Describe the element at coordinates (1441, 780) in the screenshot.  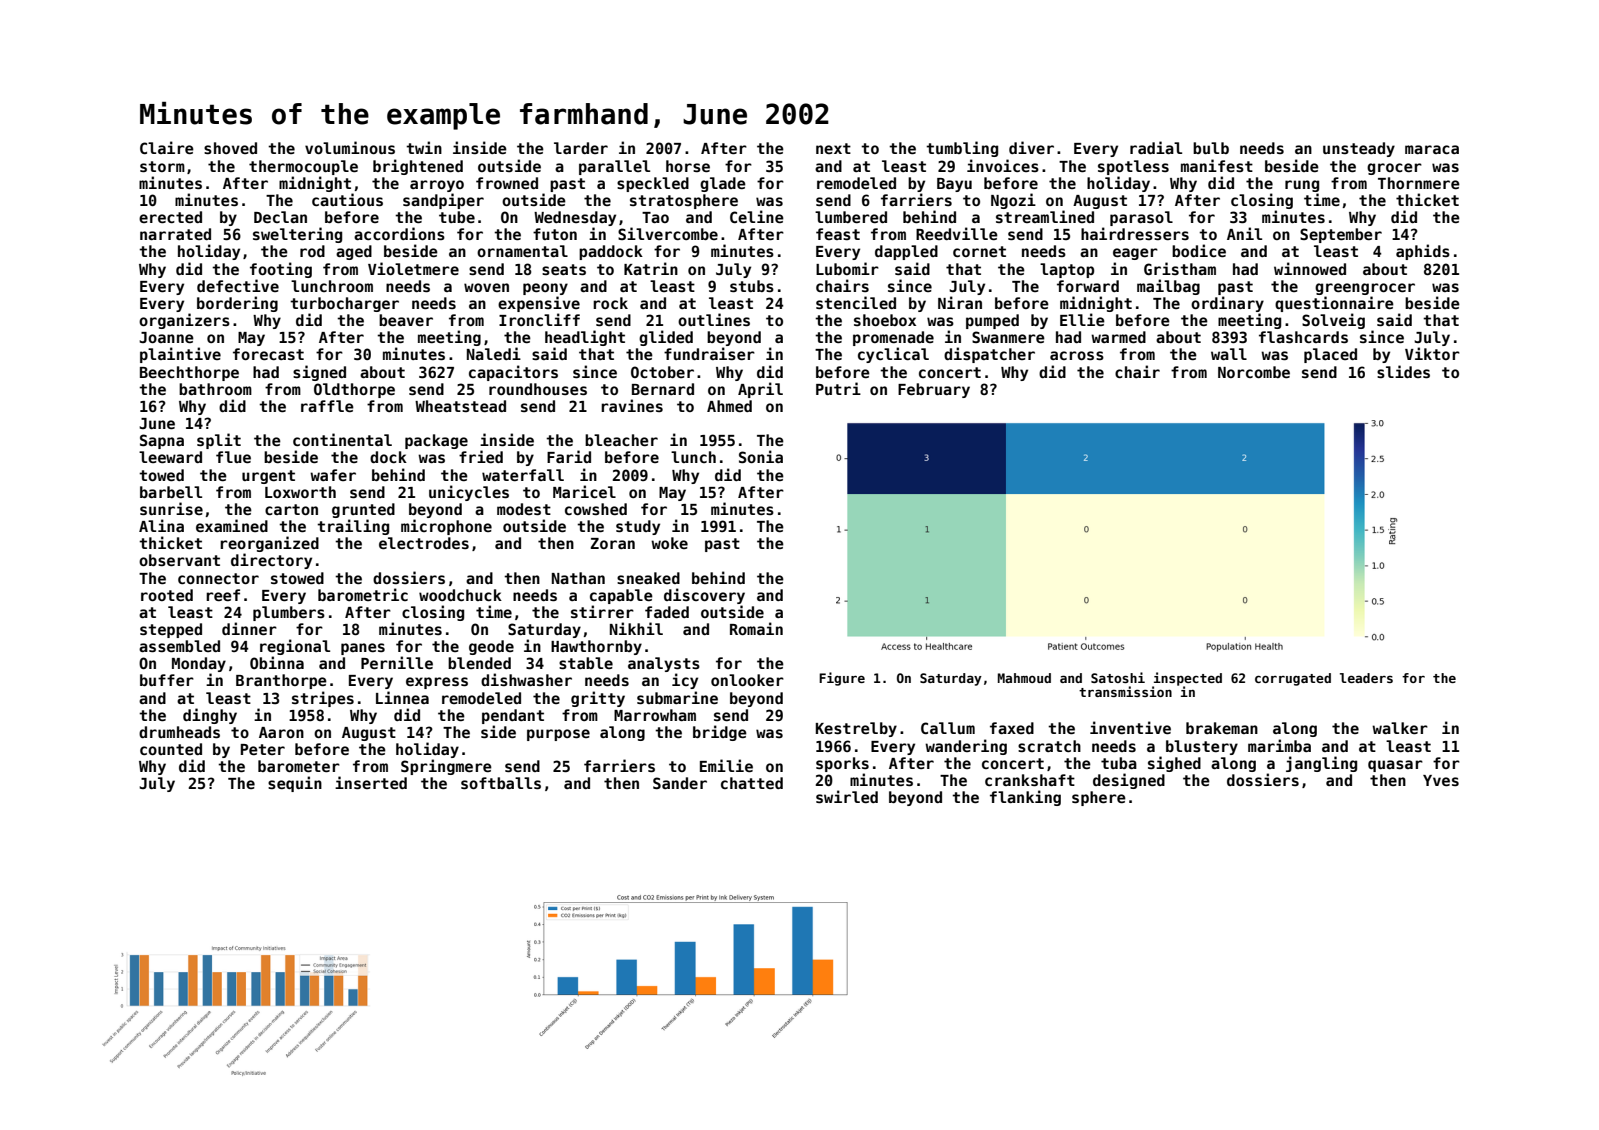
I see `Yves` at that location.
